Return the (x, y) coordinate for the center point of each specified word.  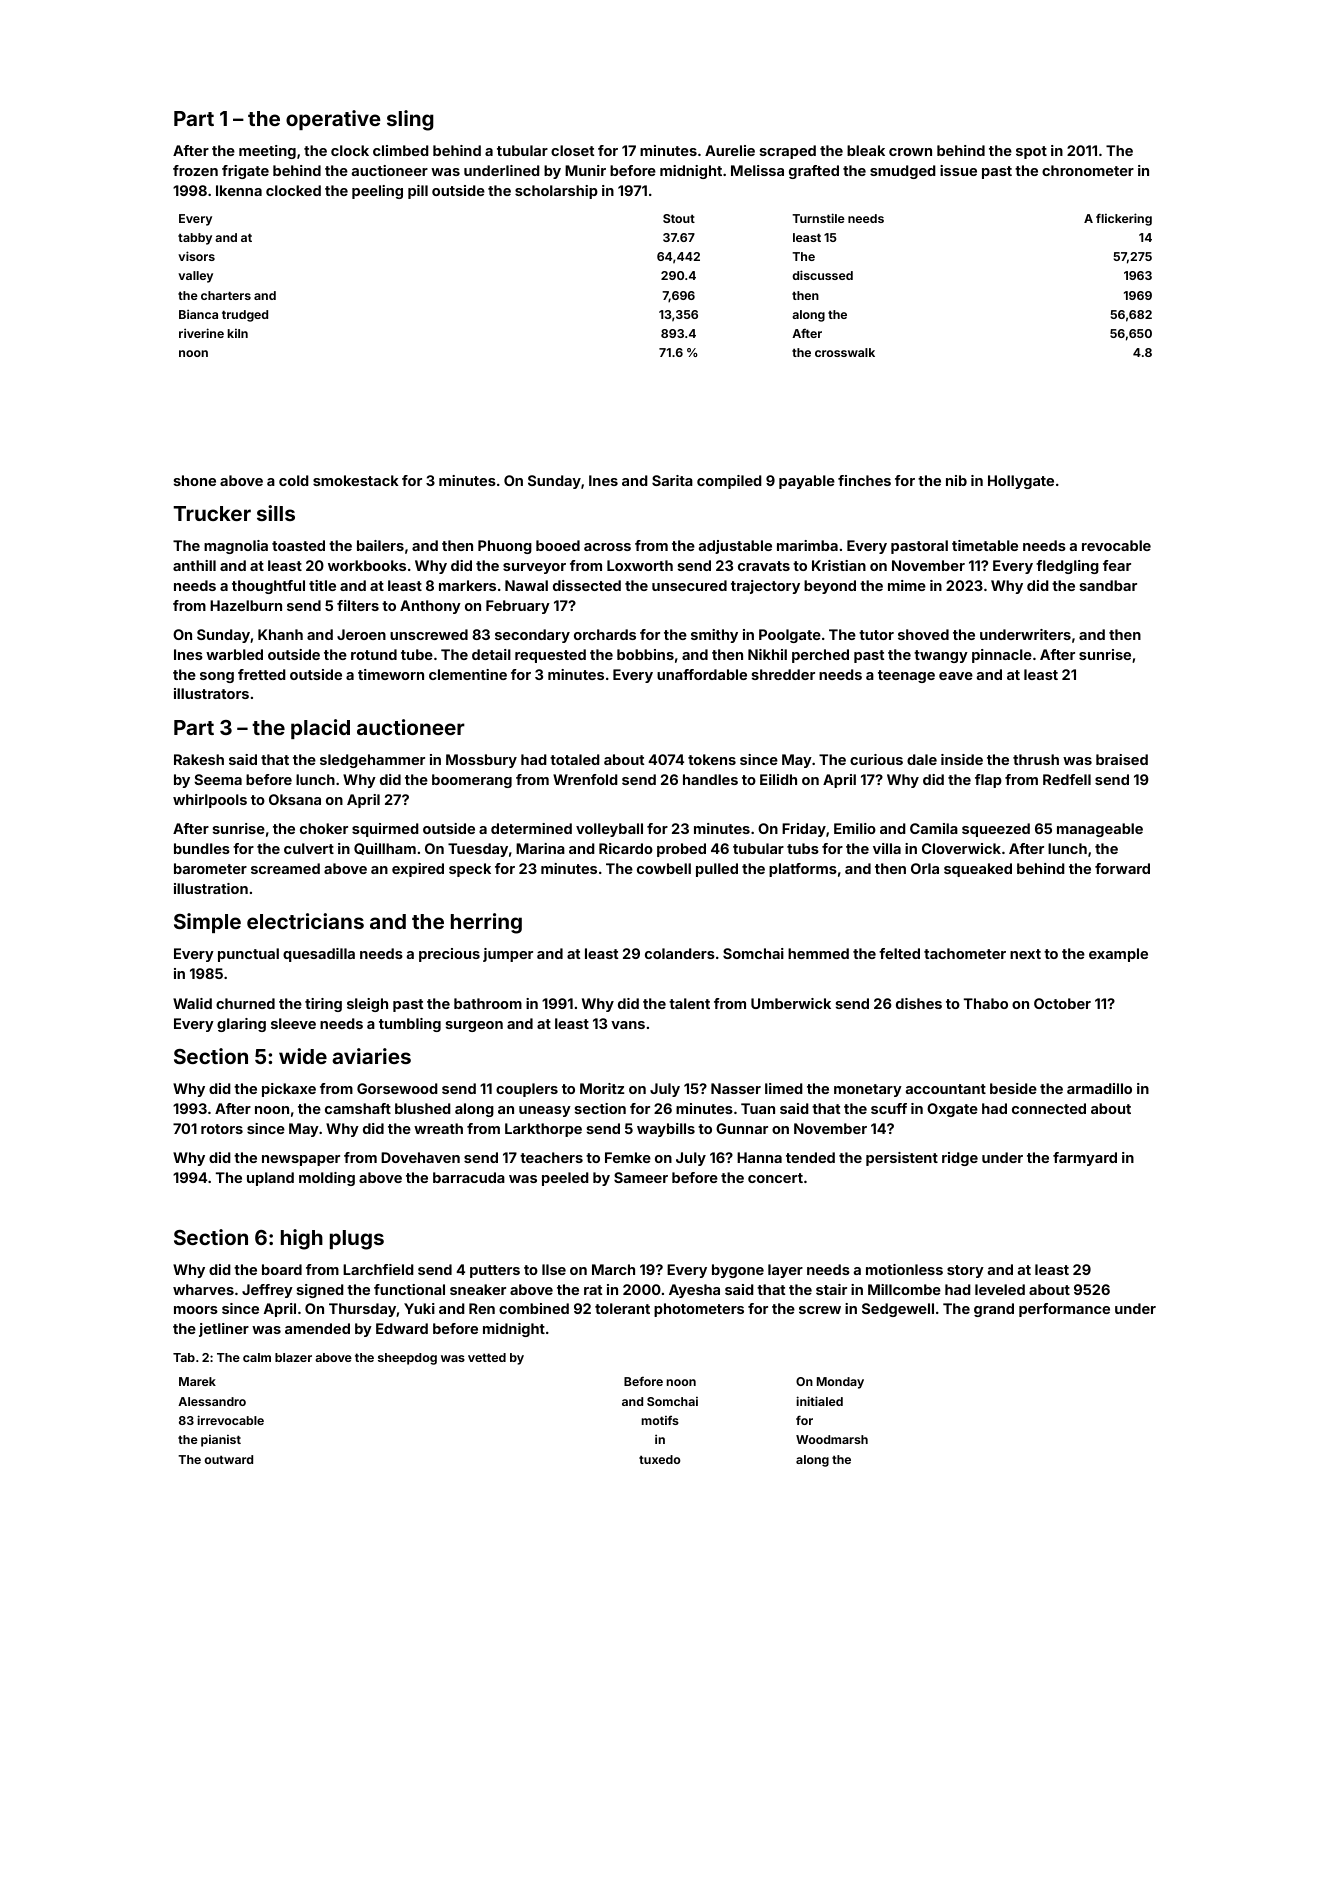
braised (1122, 759)
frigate (245, 172)
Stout (679, 218)
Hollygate (1021, 482)
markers (467, 585)
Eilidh (778, 779)
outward (228, 1459)
